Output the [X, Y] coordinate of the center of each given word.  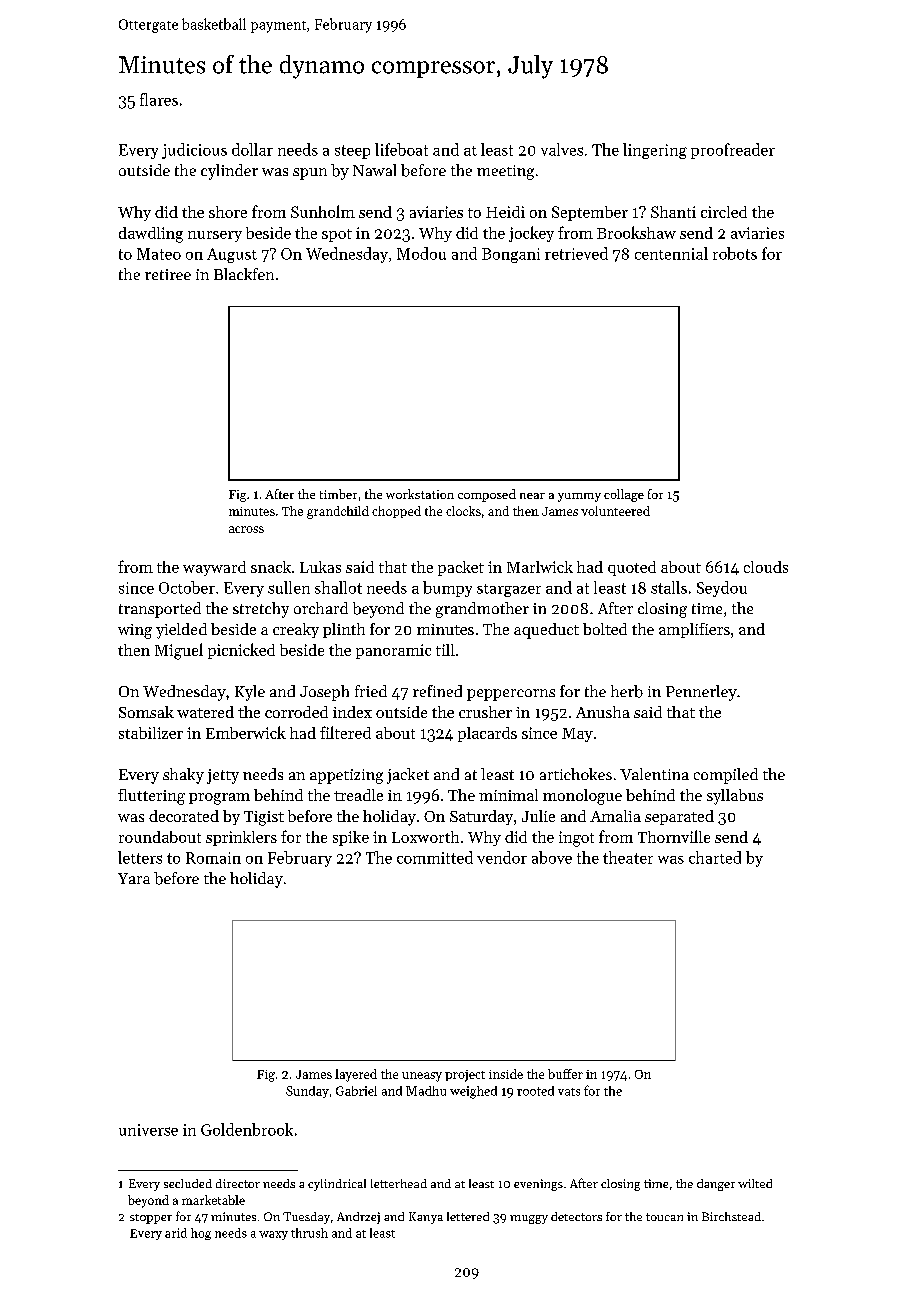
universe [148, 1130]
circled [724, 212]
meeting [505, 172]
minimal [508, 795]
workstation [420, 494]
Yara [134, 878]
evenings [538, 1185]
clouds [766, 567]
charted [715, 857]
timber [338, 494]
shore [228, 212]
